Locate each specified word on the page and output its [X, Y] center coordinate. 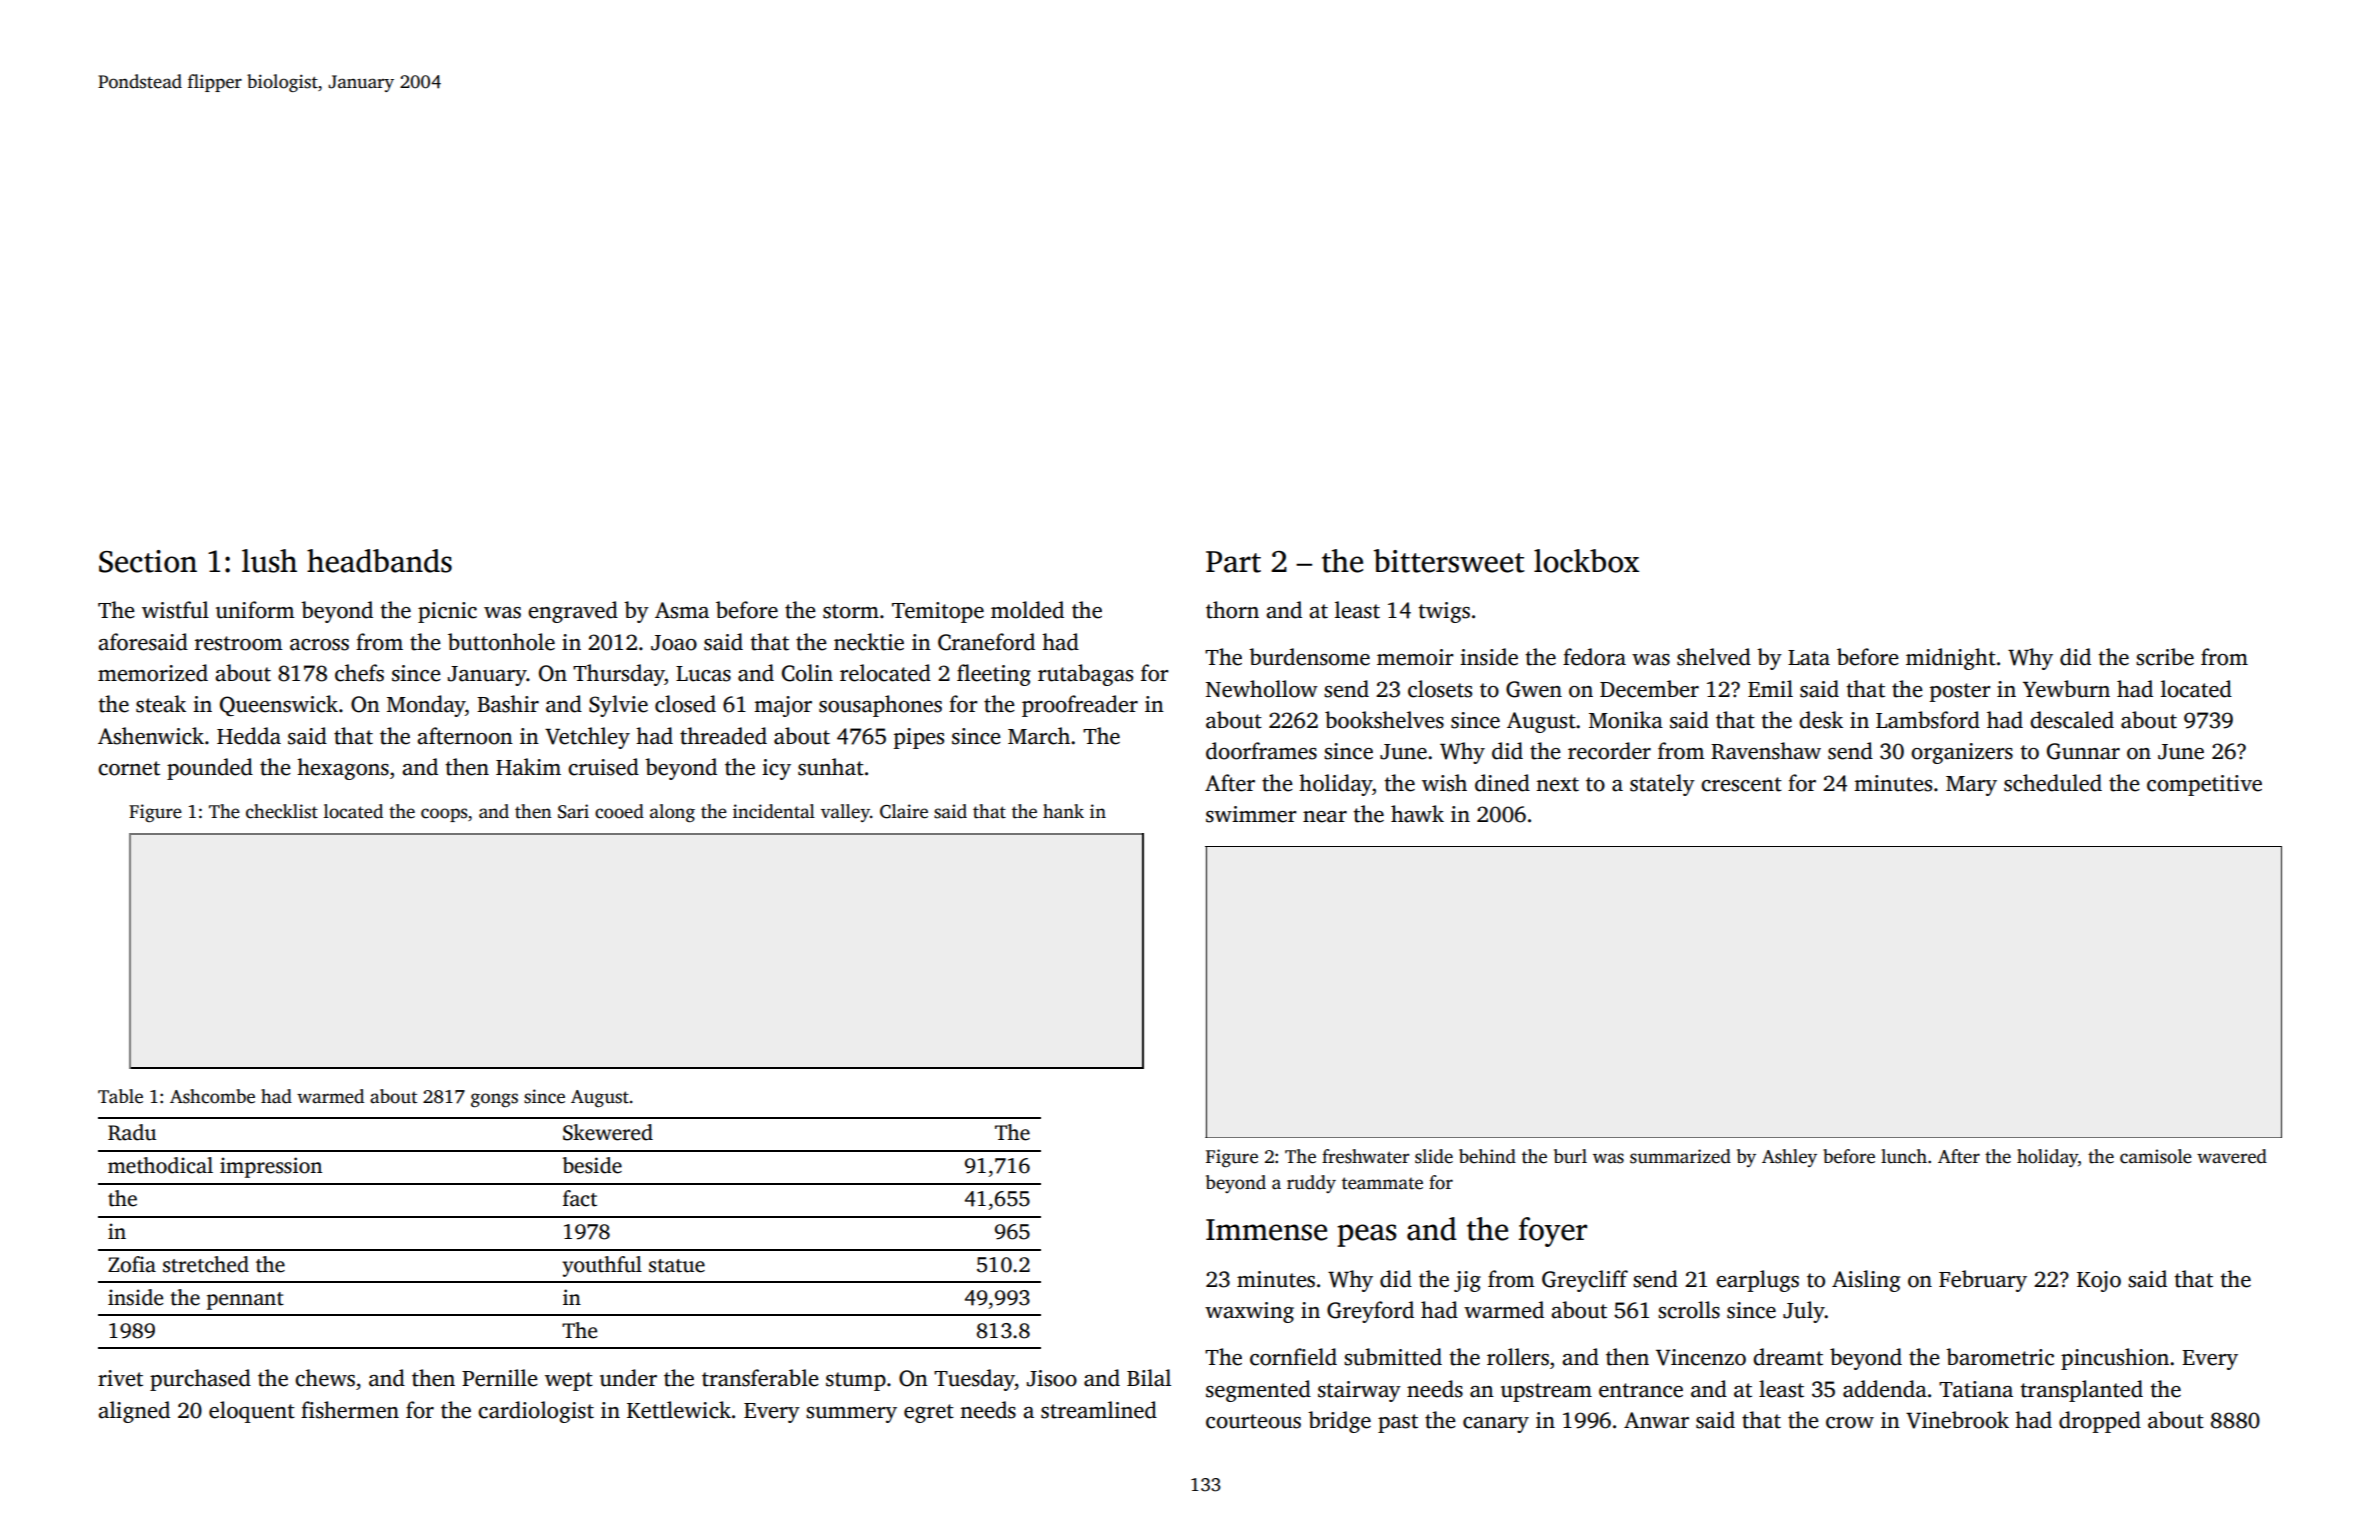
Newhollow [1262, 689]
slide [1434, 1156]
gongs [494, 1100]
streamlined [1099, 1410]
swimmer [1251, 814]
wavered [2232, 1156]
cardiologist [536, 1412]
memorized [153, 673]
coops [444, 815]
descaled [2072, 720]
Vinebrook [1957, 1420]
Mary [1971, 786]
